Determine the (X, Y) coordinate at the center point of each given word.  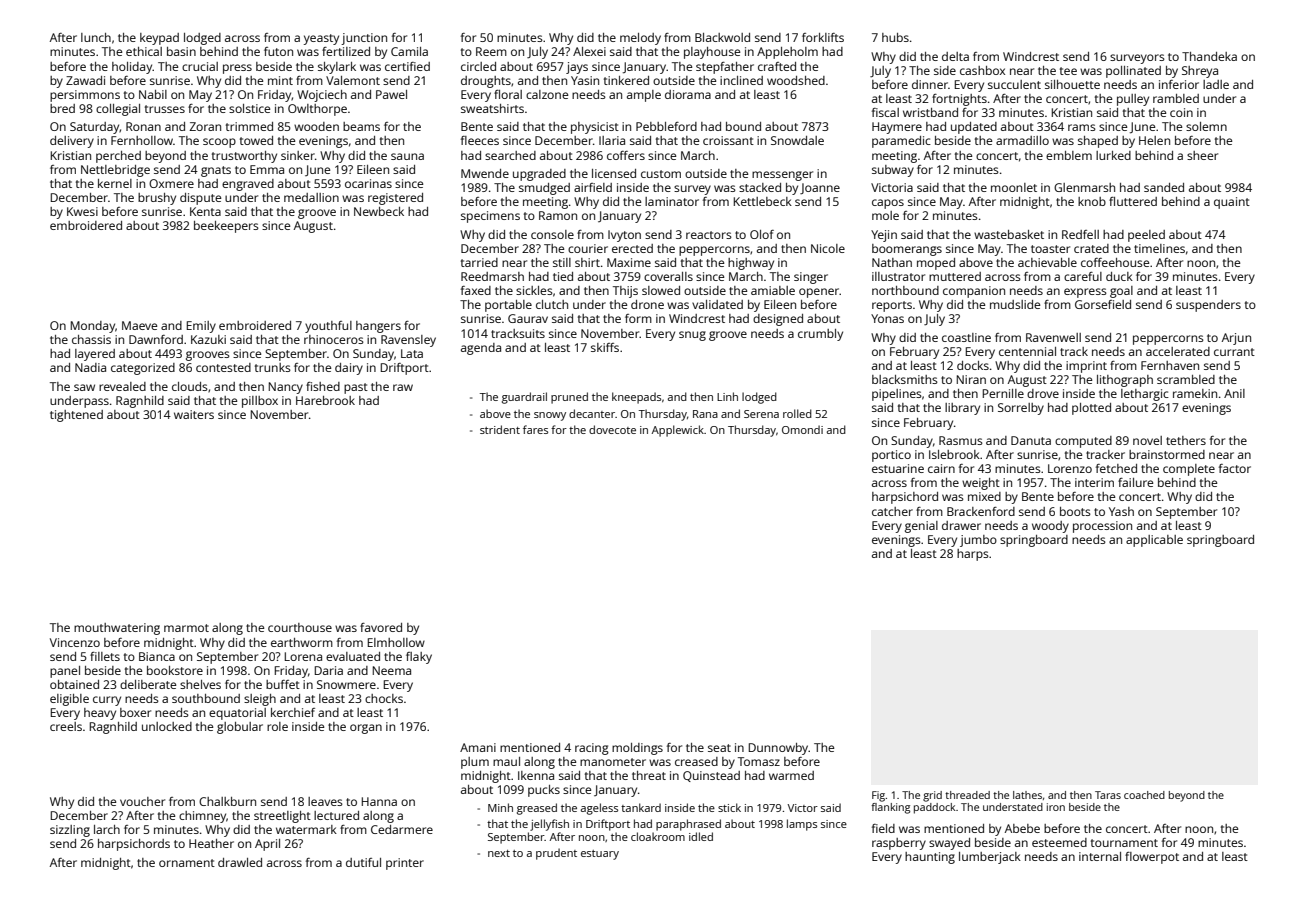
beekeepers (226, 227)
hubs (895, 37)
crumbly (820, 335)
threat (649, 775)
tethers (1186, 440)
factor (1235, 468)
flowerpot (1152, 858)
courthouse (300, 627)
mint (280, 80)
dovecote (612, 429)
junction (364, 39)
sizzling (70, 831)
